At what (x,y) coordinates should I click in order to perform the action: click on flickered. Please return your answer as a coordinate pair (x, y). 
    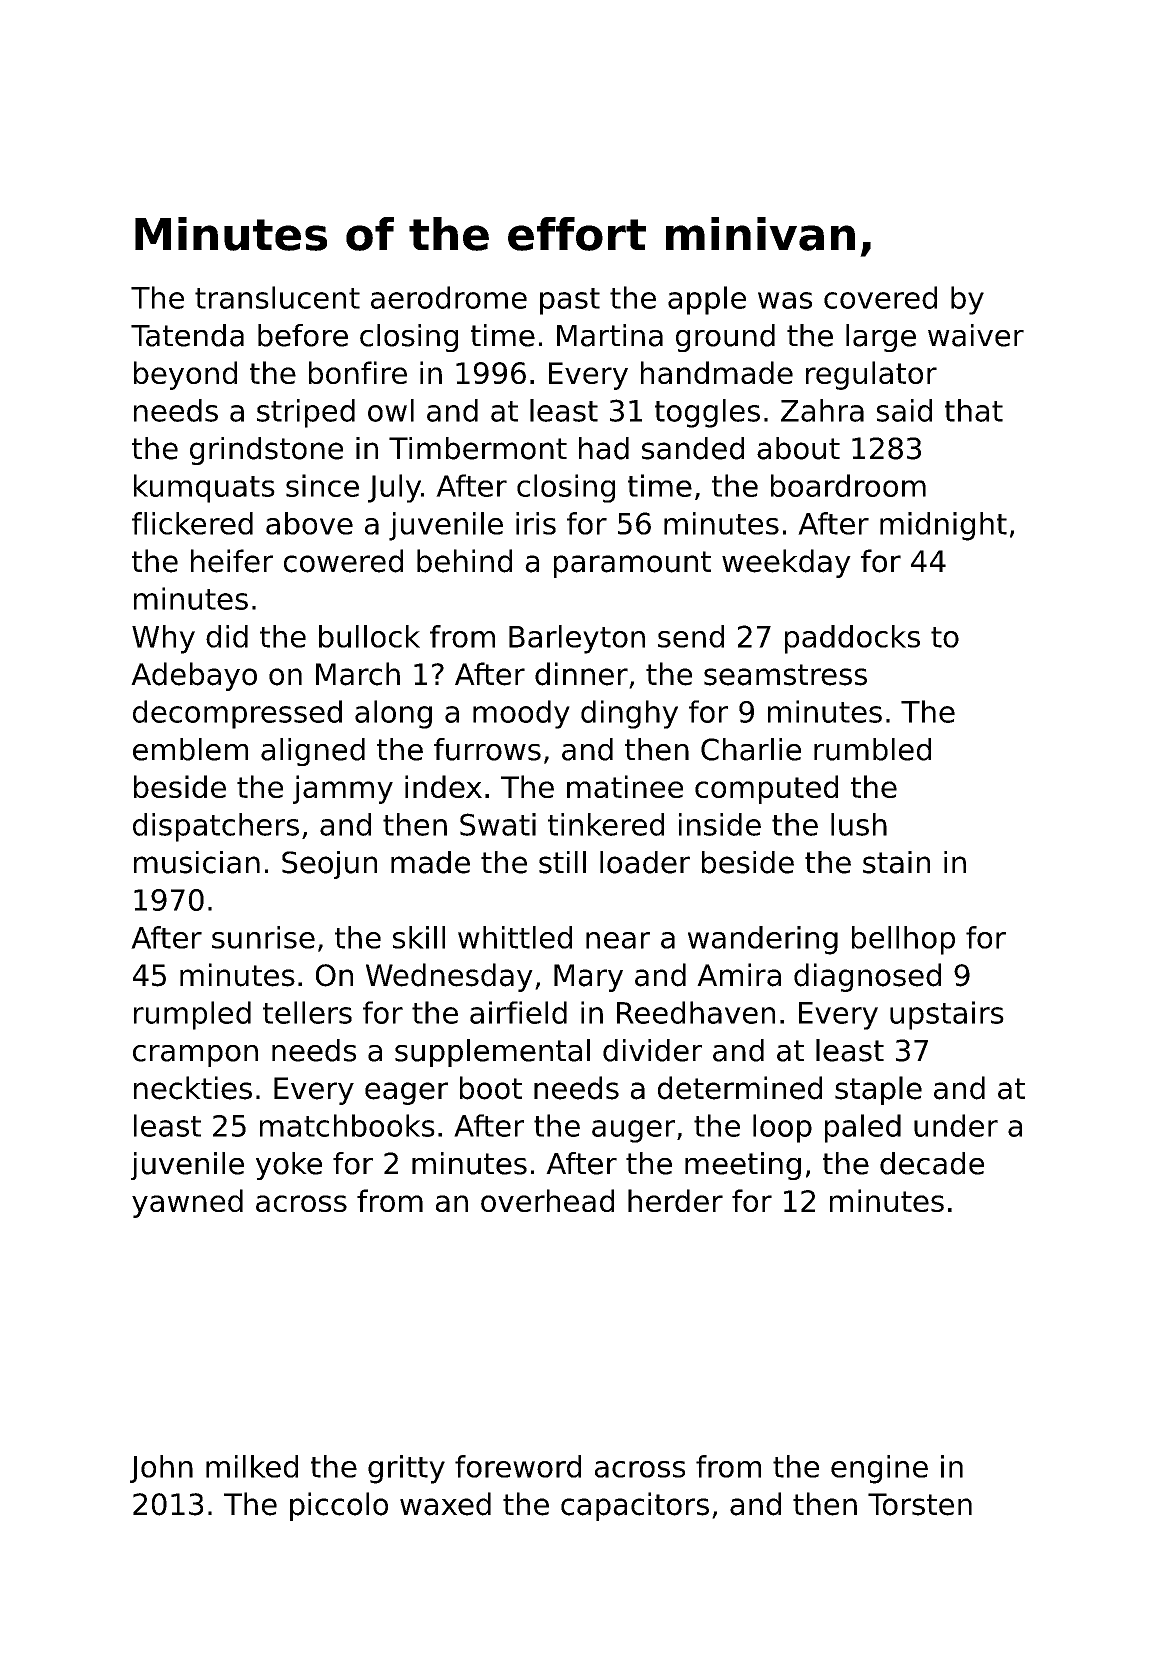
    Looking at the image, I should click on (192, 523).
